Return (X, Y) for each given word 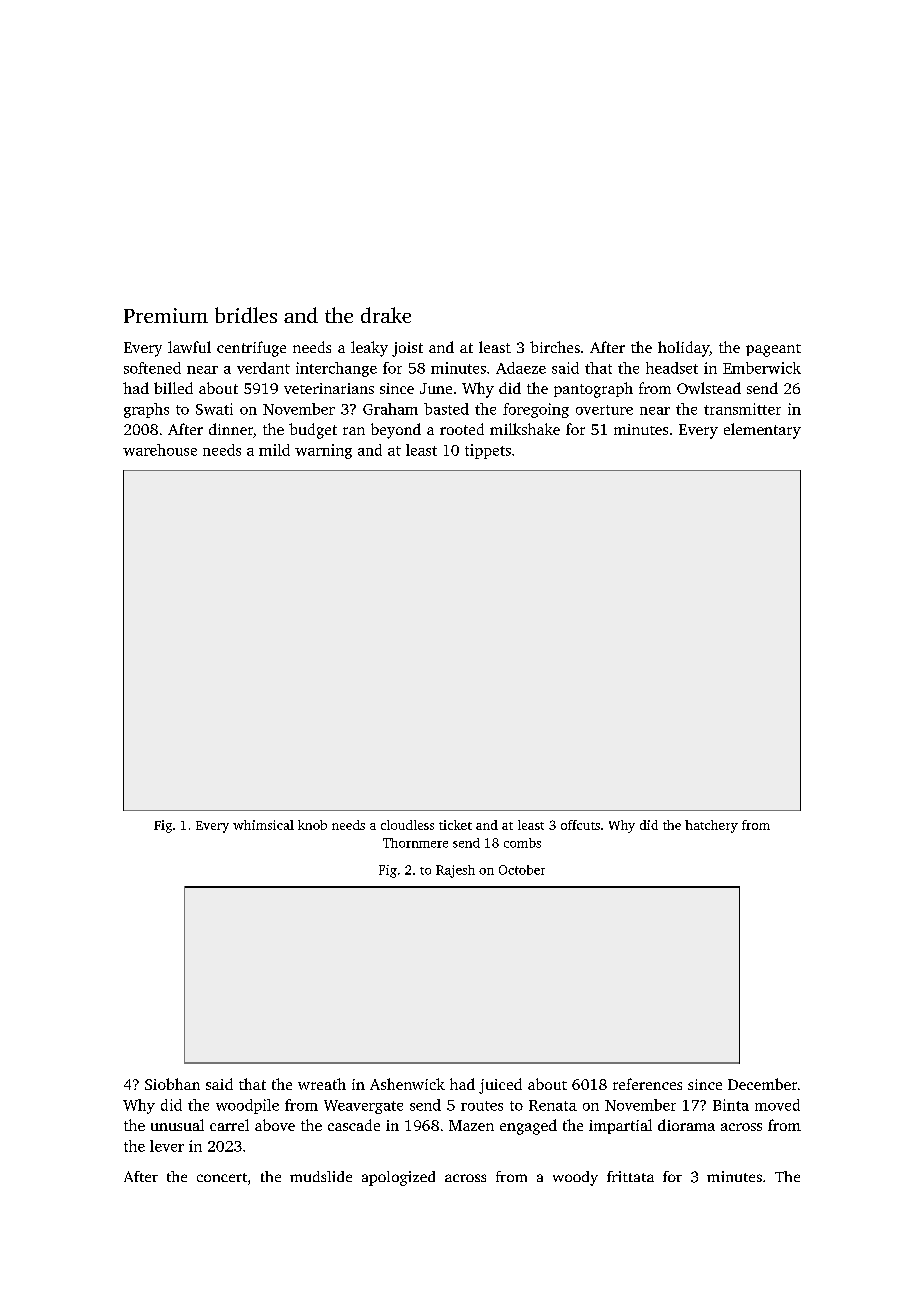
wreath (322, 1084)
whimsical (263, 825)
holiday (683, 349)
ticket (455, 825)
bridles (246, 315)
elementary (762, 431)
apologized (398, 1178)
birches (555, 347)
